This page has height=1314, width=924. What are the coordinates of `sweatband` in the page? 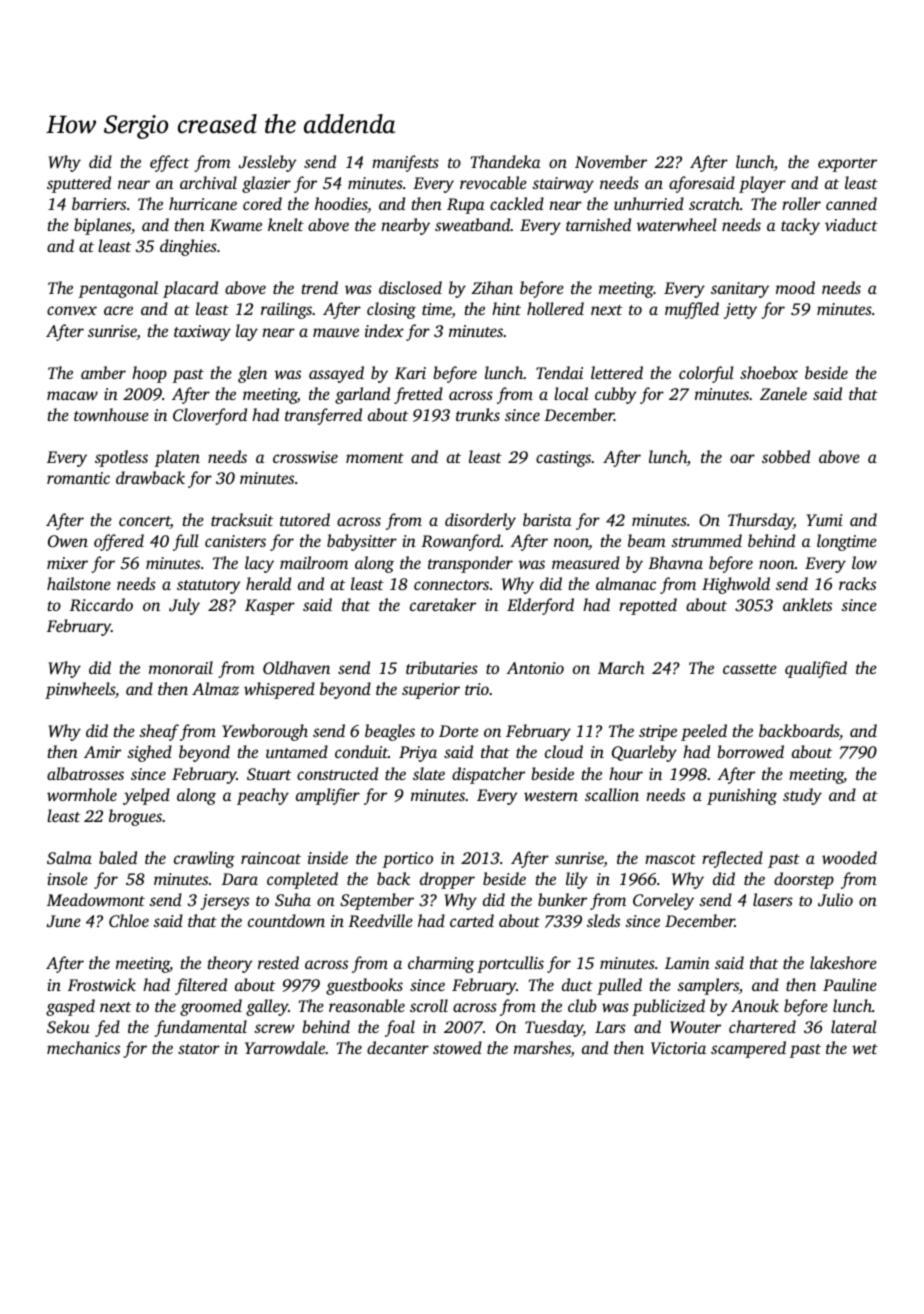 It's located at (473, 224).
